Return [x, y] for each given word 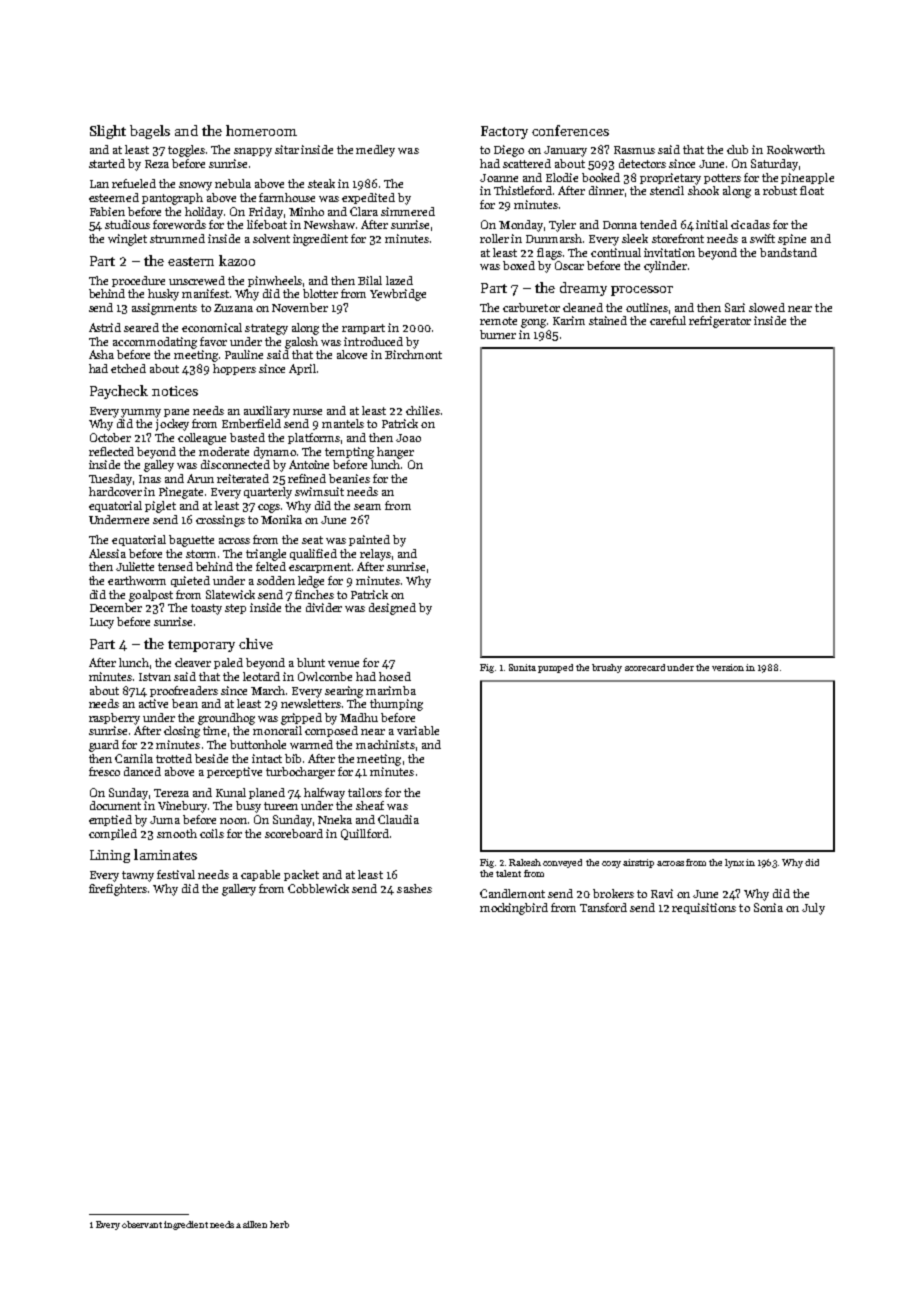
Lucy [102, 623]
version [728, 667]
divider [324, 607]
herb [279, 1224]
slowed [767, 307]
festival [176, 874]
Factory [504, 132]
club [737, 149]
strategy [266, 329]
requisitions [704, 908]
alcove [352, 354]
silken [255, 1224]
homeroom [261, 130]
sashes [414, 888]
